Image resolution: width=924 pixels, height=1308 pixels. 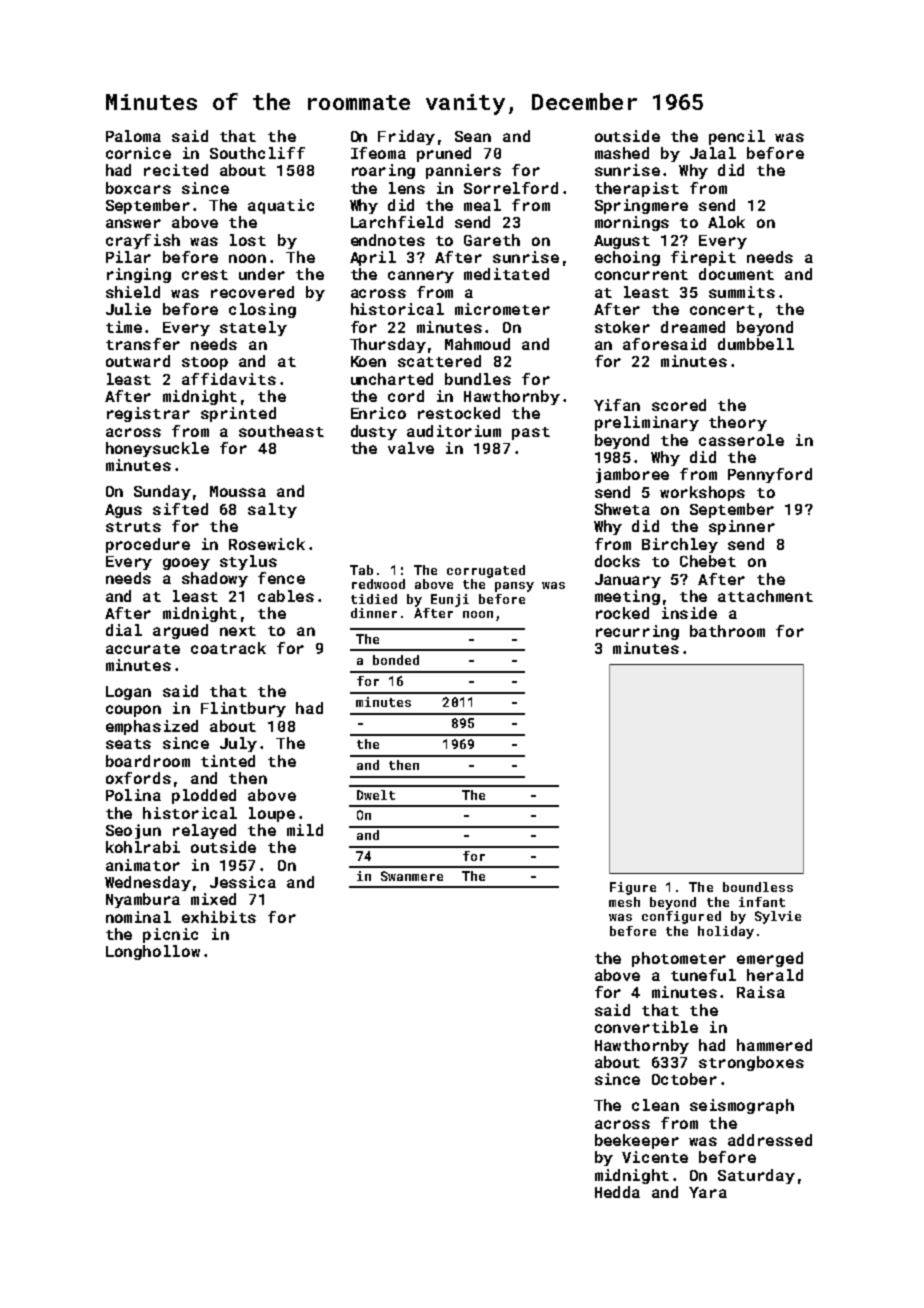 What do you see at coordinates (133, 136) in the screenshot?
I see `Paloma` at bounding box center [133, 136].
